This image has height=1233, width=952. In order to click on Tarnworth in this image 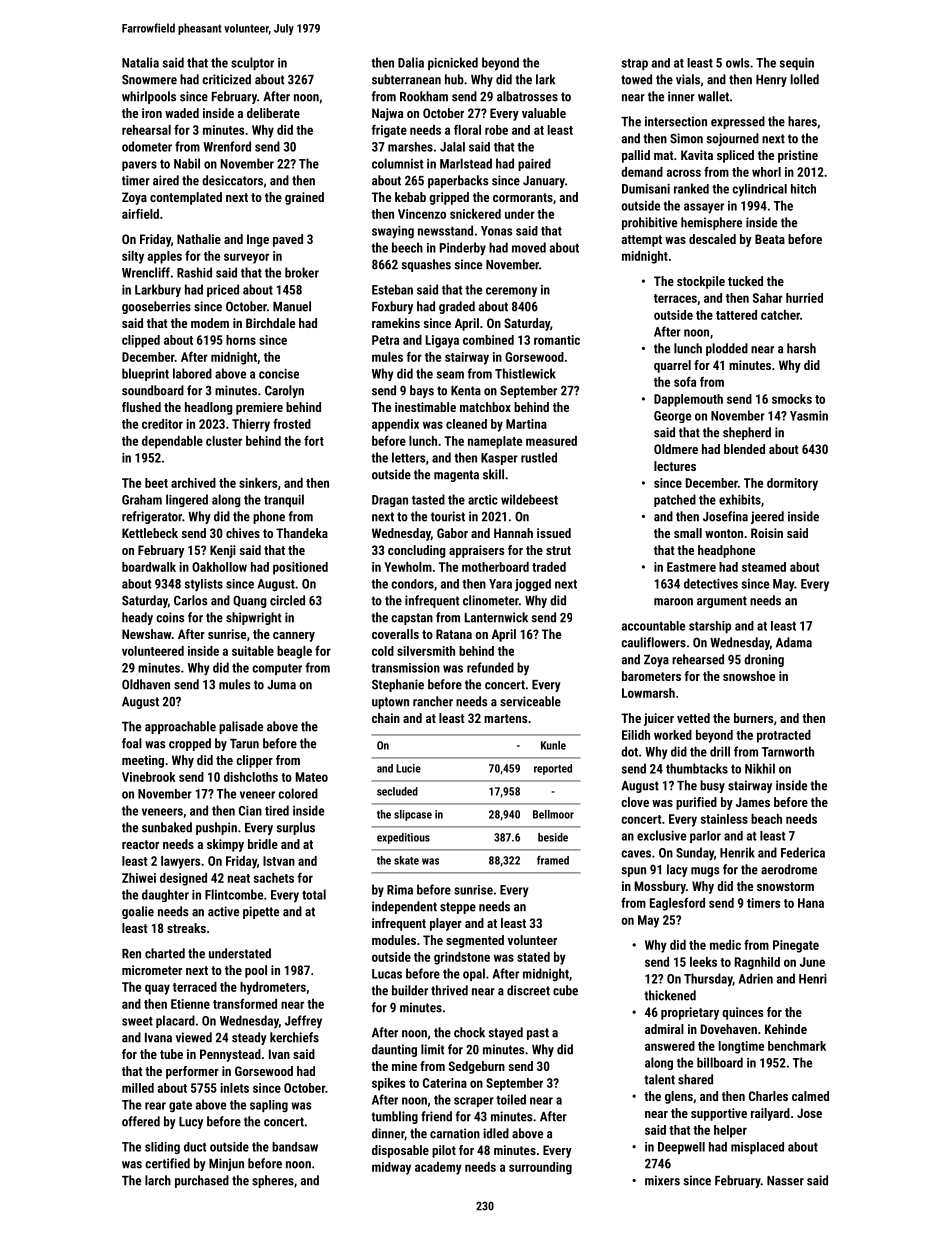, I will do `click(788, 751)`.
